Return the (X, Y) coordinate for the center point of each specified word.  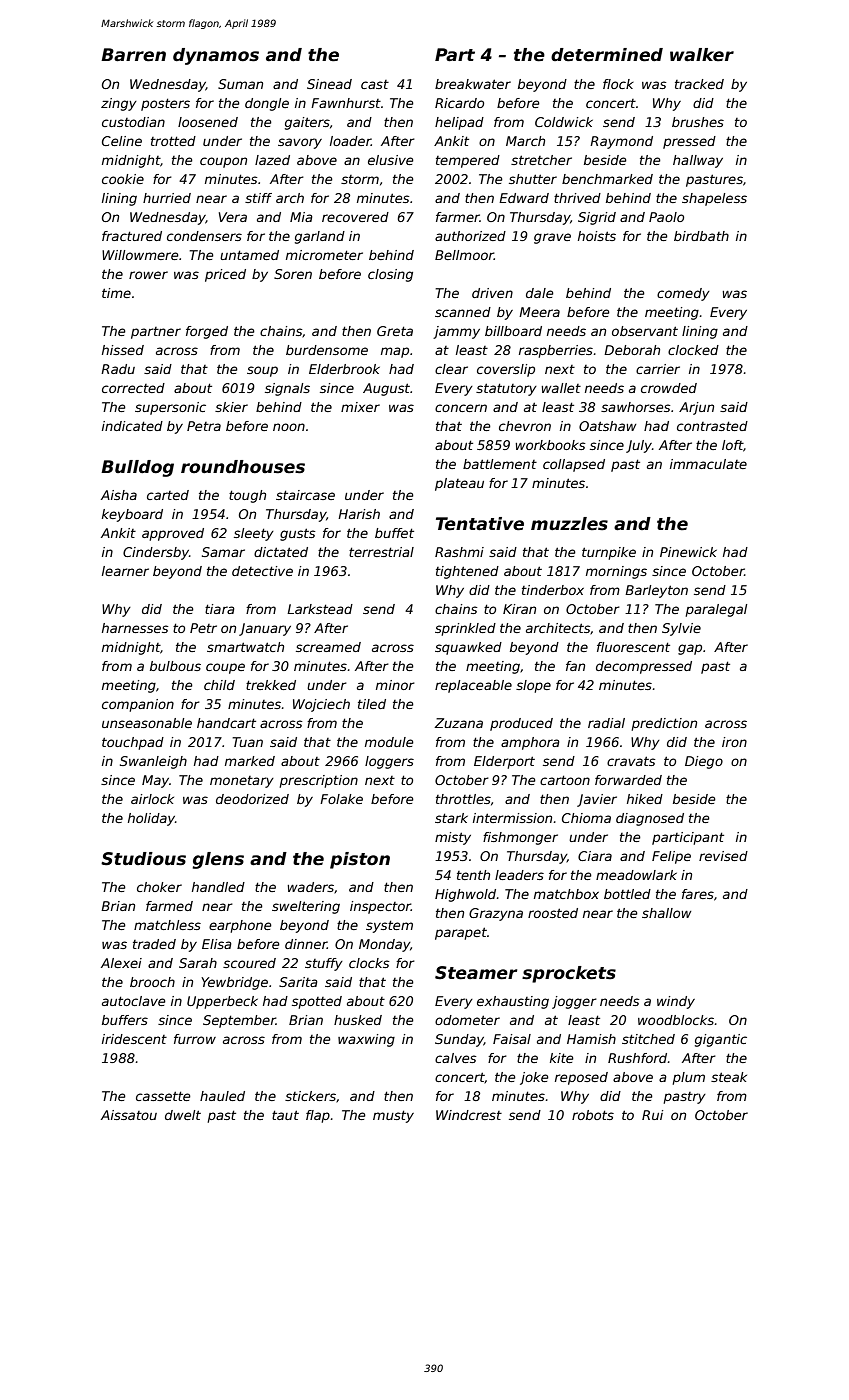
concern (461, 408)
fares (698, 894)
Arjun (696, 408)
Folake (341, 799)
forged (207, 332)
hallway (698, 161)
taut (285, 1115)
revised (723, 856)
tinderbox (553, 590)
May (155, 781)
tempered (468, 161)
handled (218, 887)
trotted (173, 141)
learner (125, 571)
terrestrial (381, 552)
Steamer (476, 973)
